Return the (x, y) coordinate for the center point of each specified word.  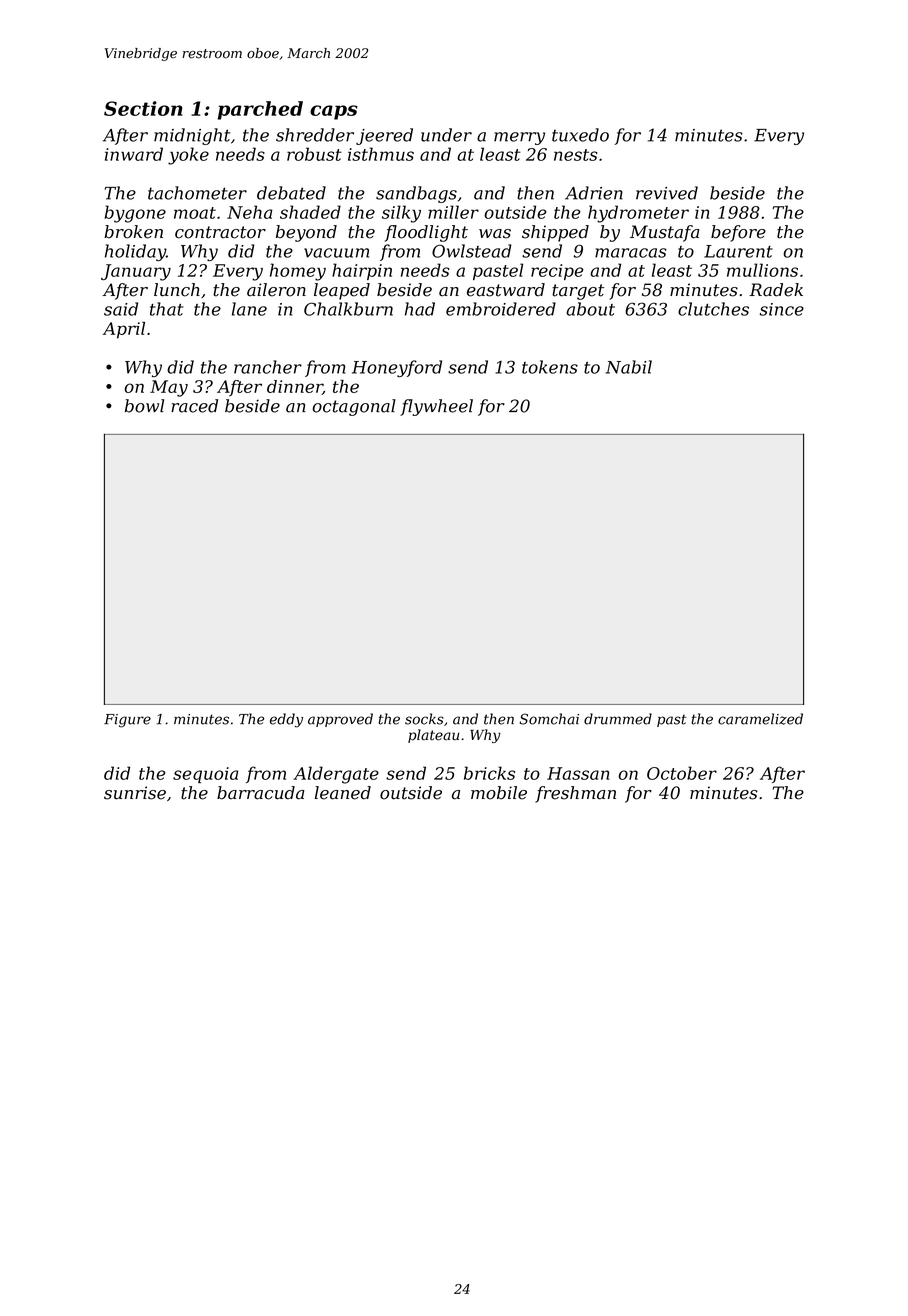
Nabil (629, 367)
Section (143, 108)
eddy (286, 720)
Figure (127, 721)
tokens (550, 367)
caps (334, 112)
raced (194, 406)
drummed (618, 719)
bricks (489, 773)
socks (424, 719)
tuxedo (580, 135)
